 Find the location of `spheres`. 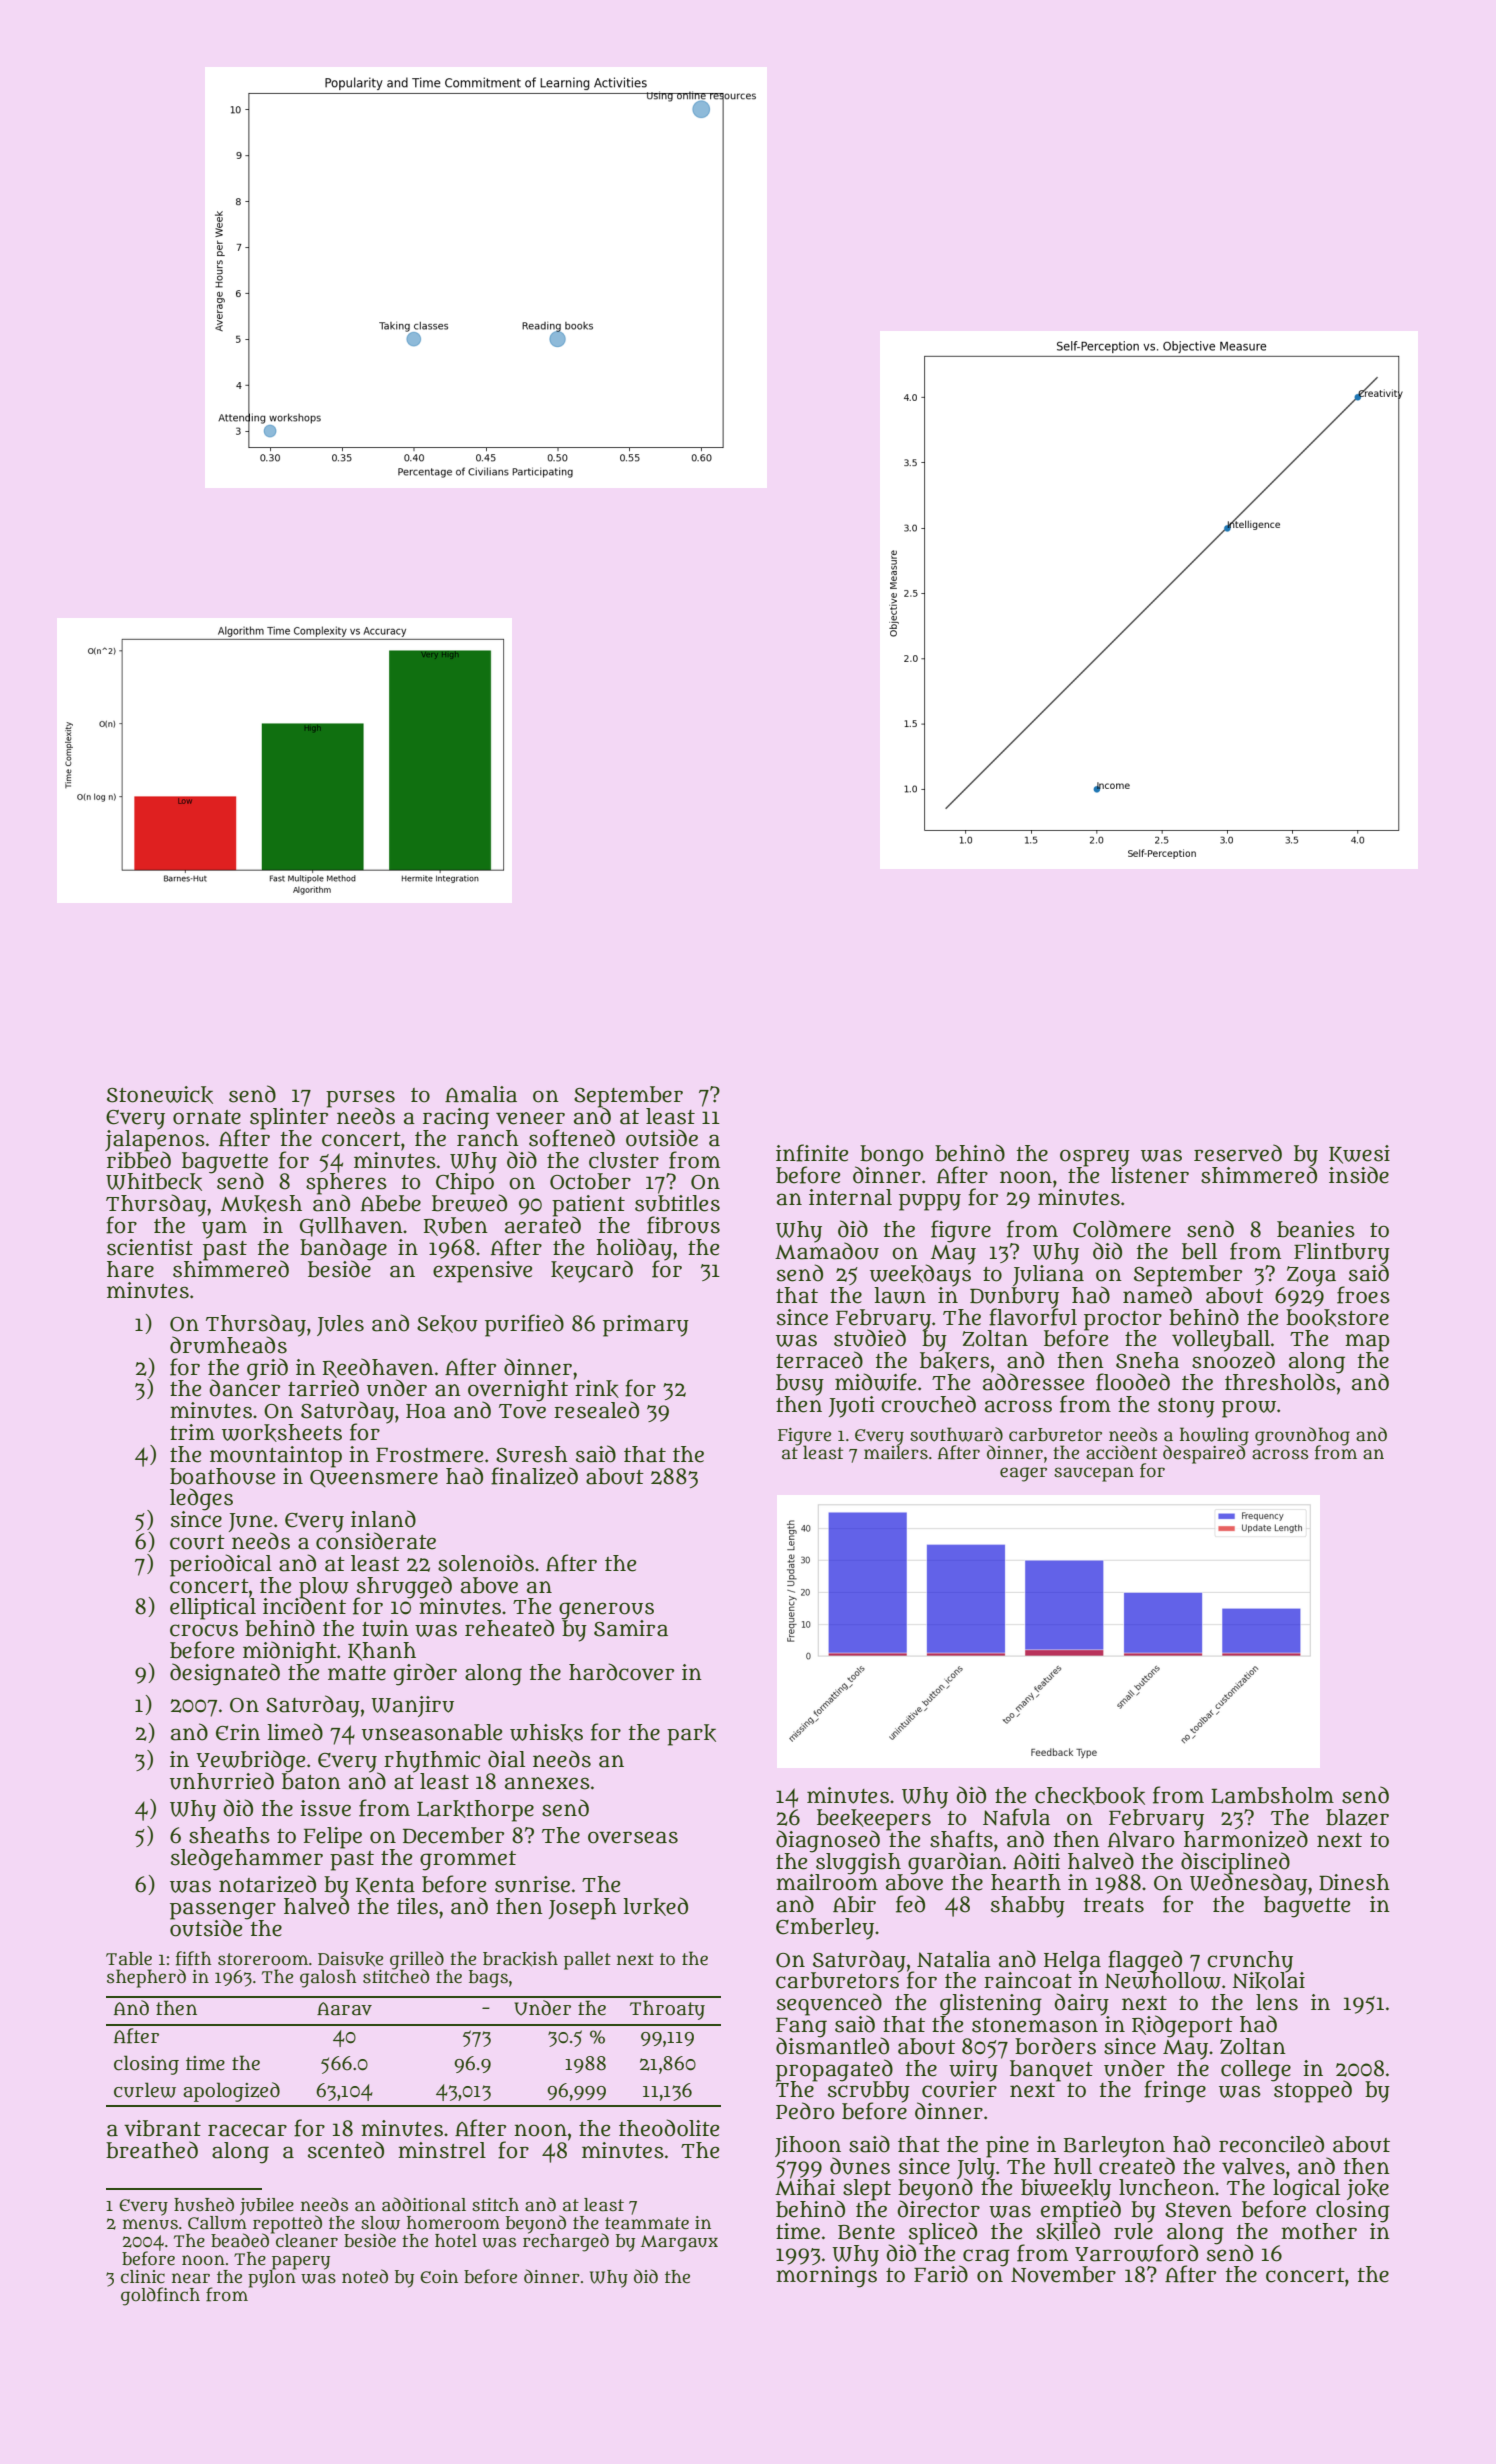

spheres is located at coordinates (346, 1184).
